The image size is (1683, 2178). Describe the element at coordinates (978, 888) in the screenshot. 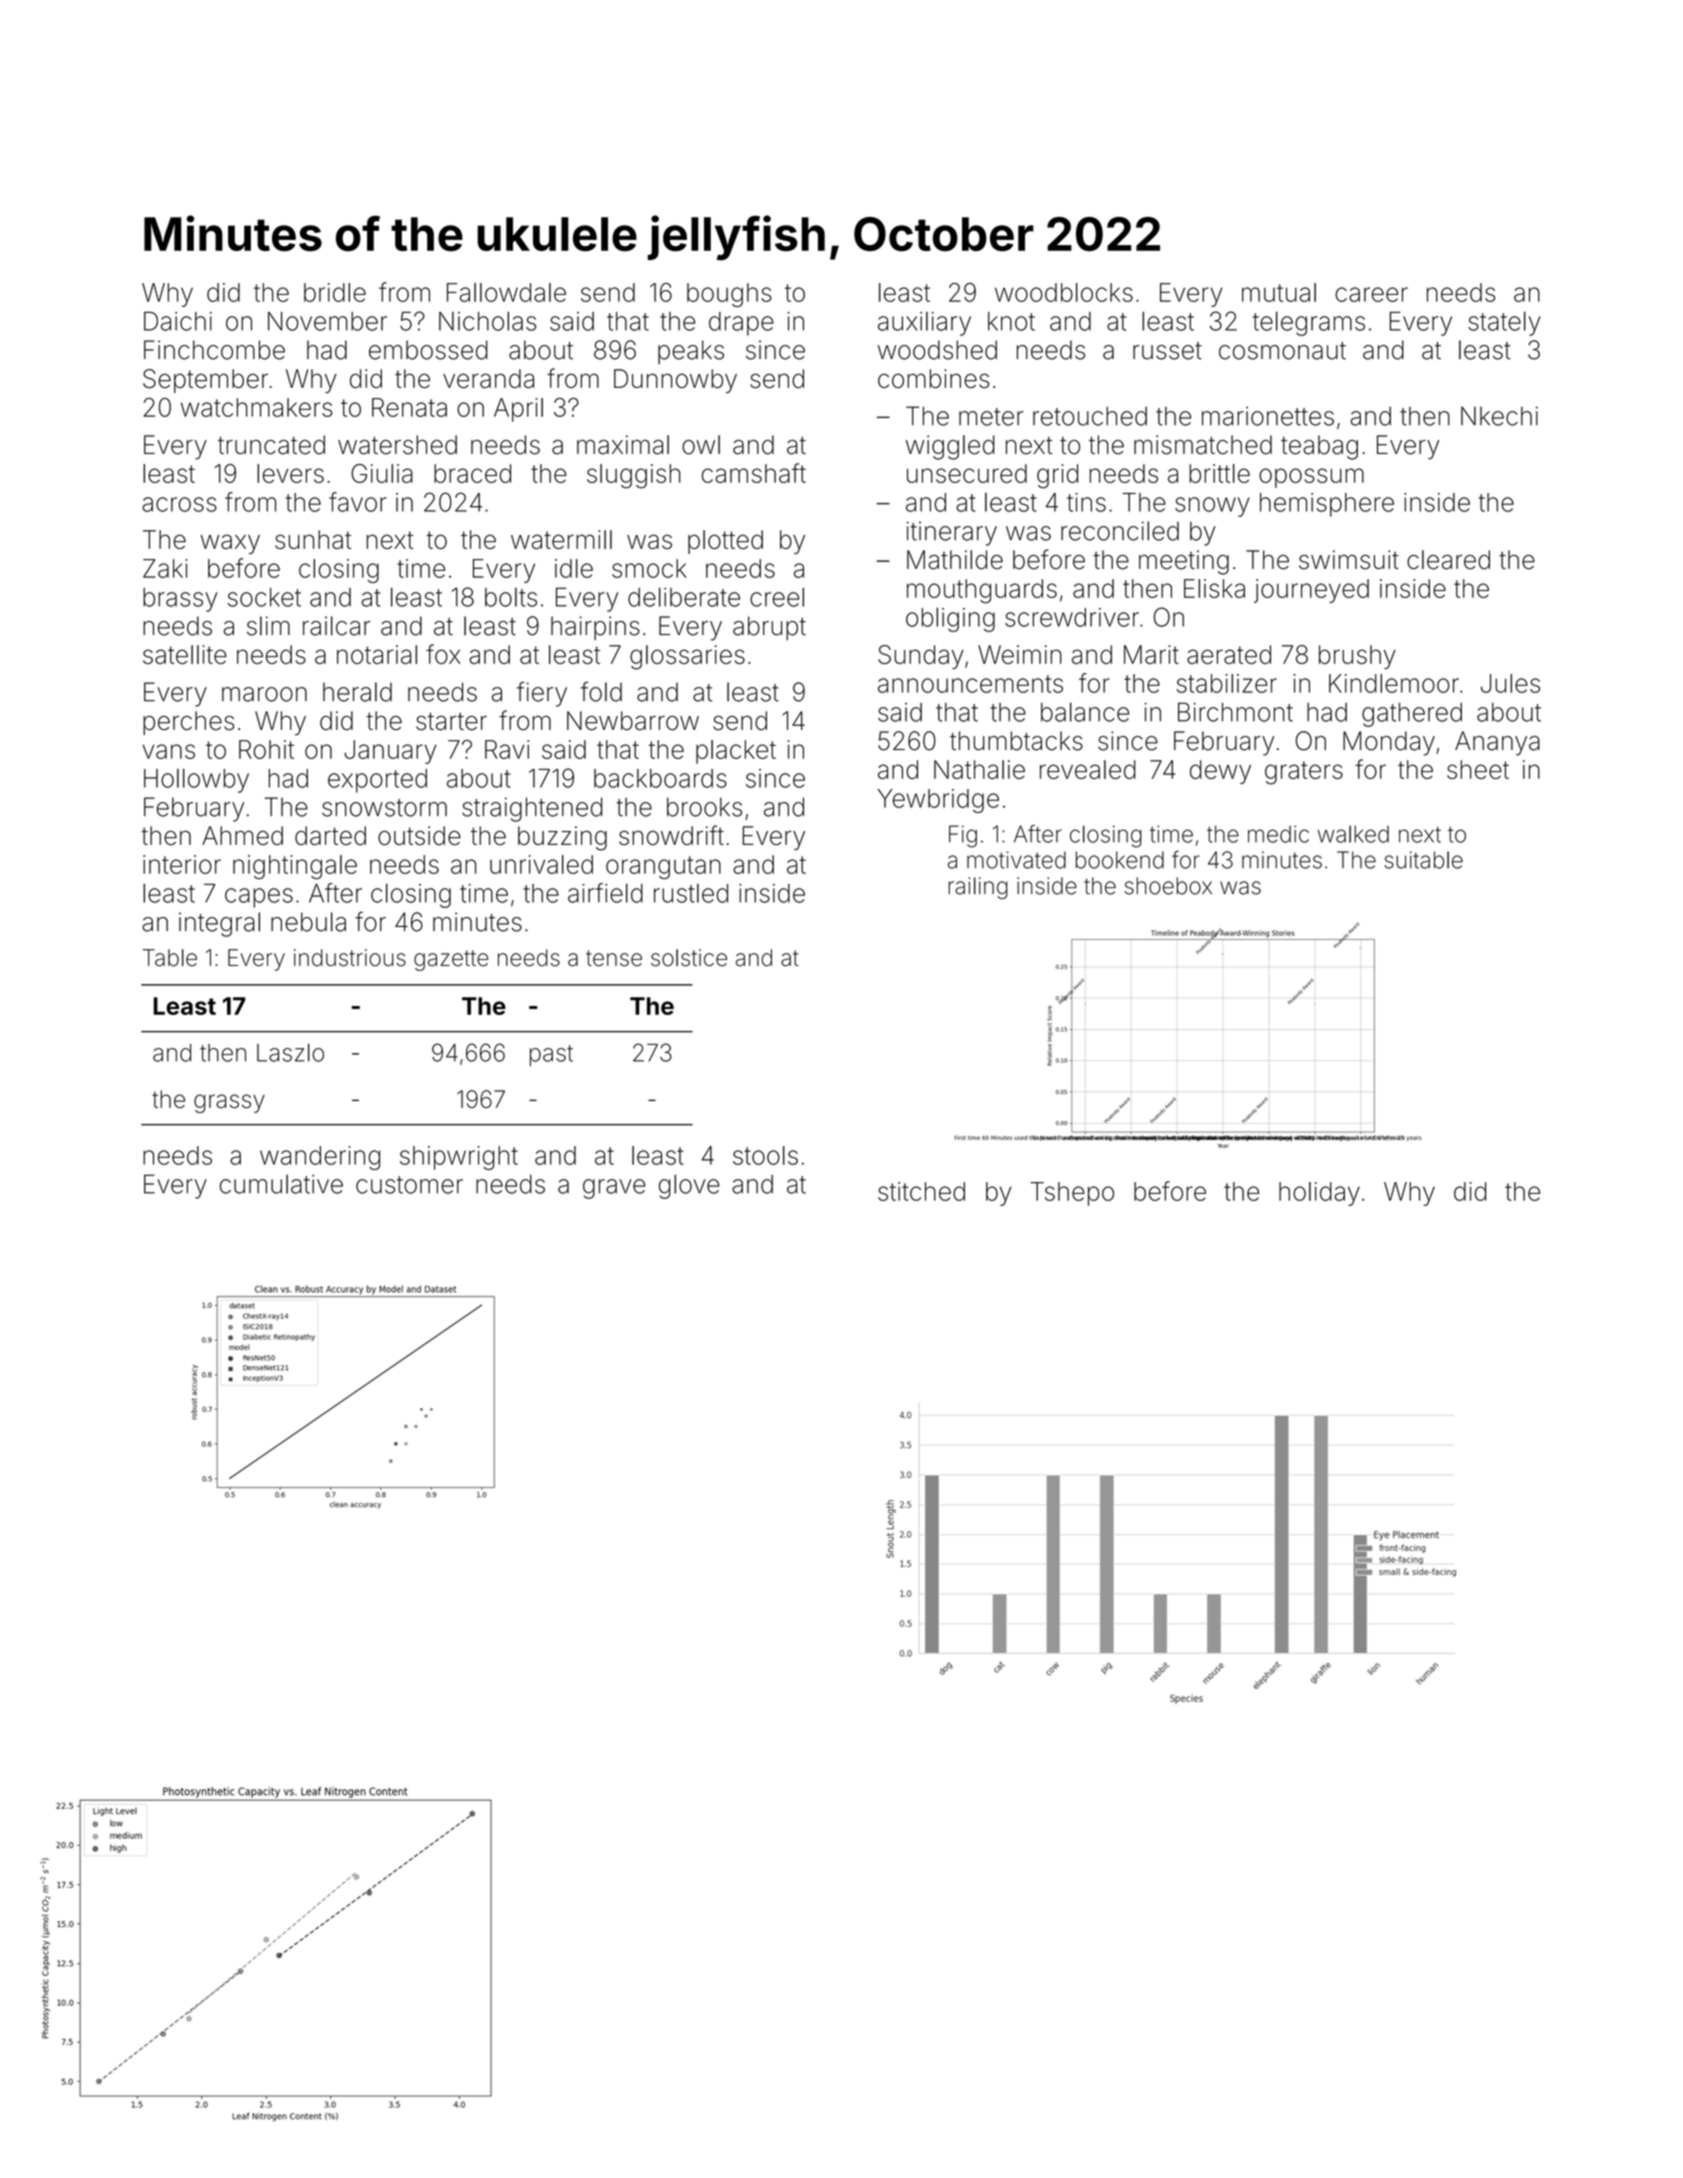

I see `railing` at that location.
